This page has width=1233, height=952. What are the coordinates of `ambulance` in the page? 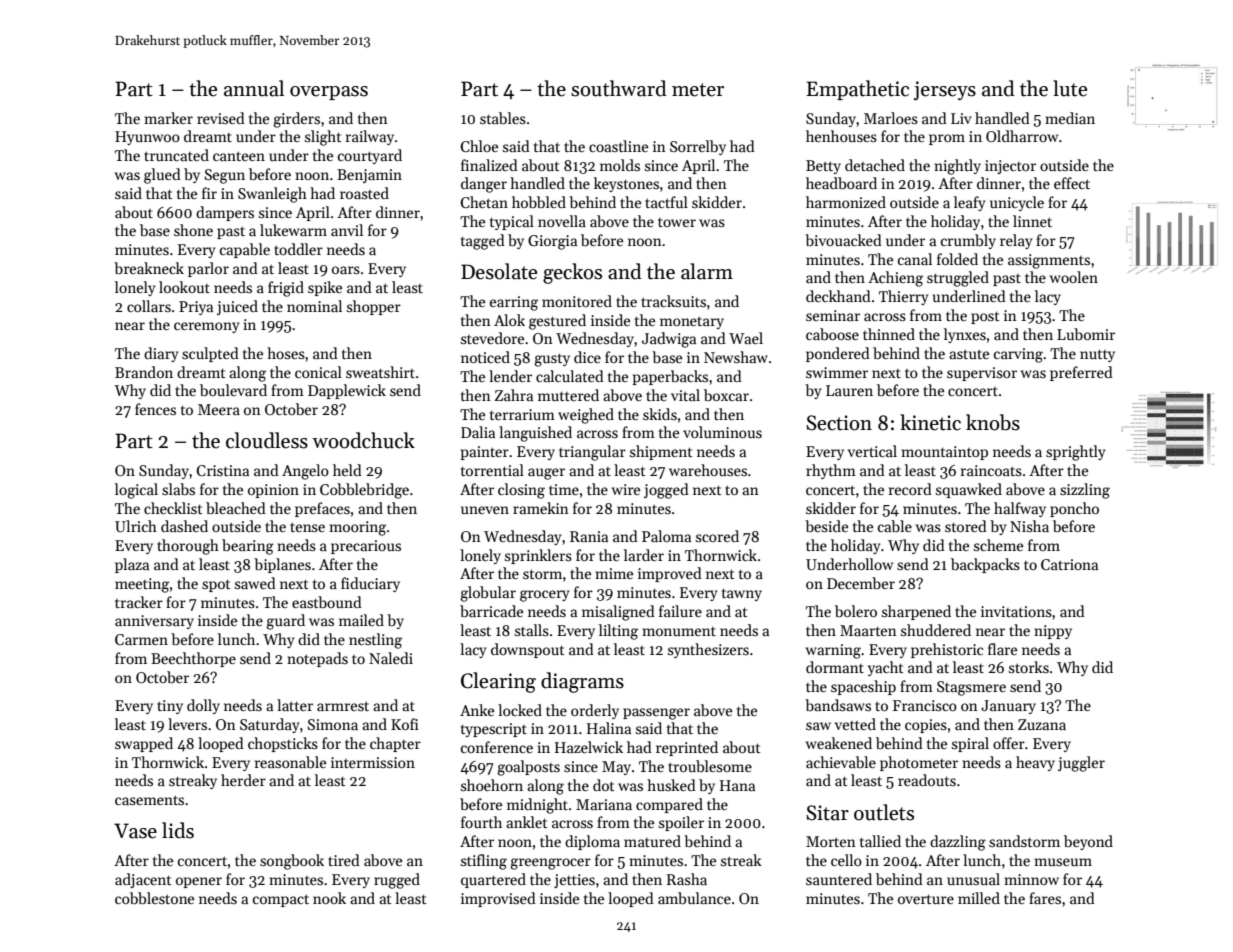 It's located at (694, 898).
